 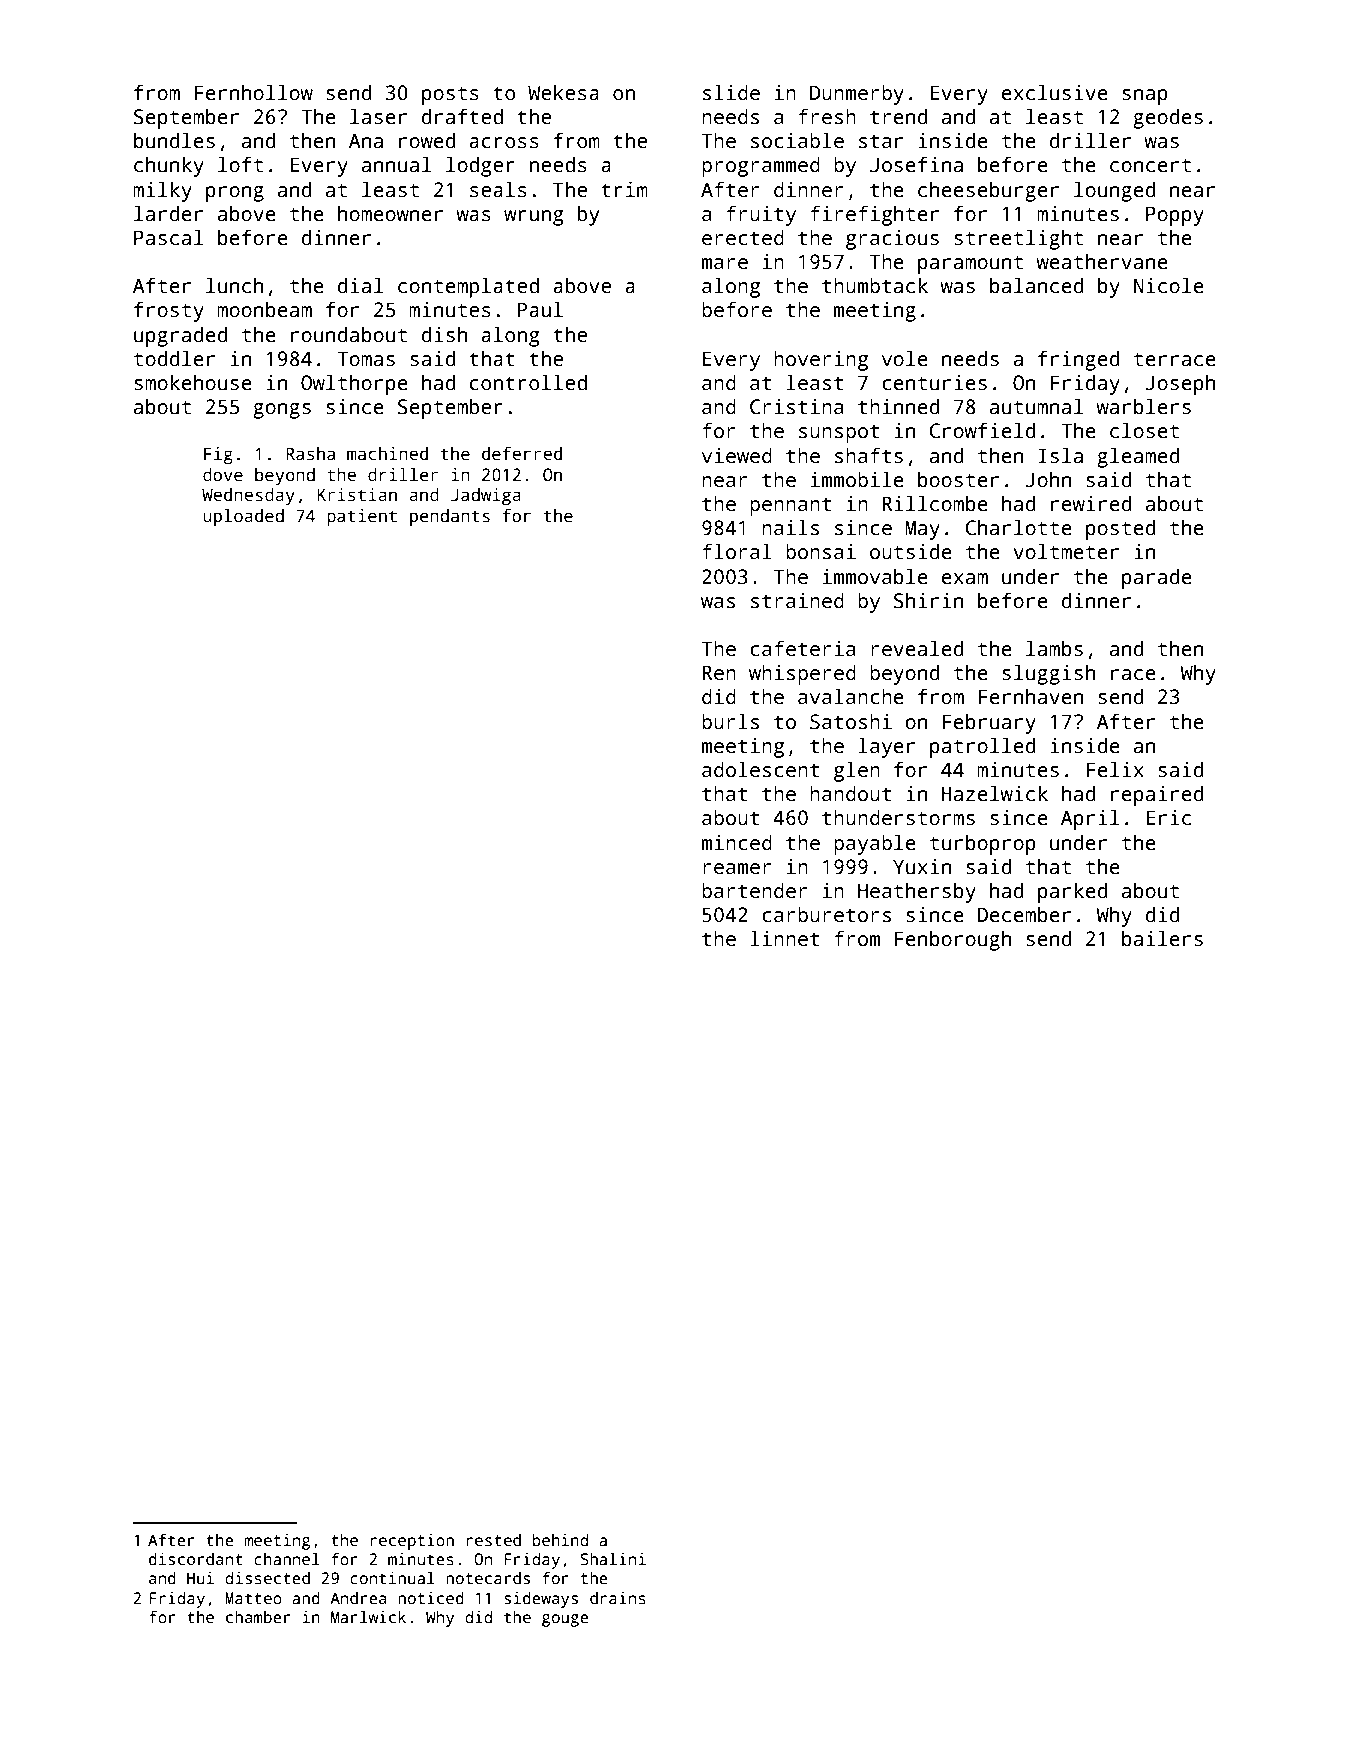 I want to click on gouge, so click(x=565, y=1620).
